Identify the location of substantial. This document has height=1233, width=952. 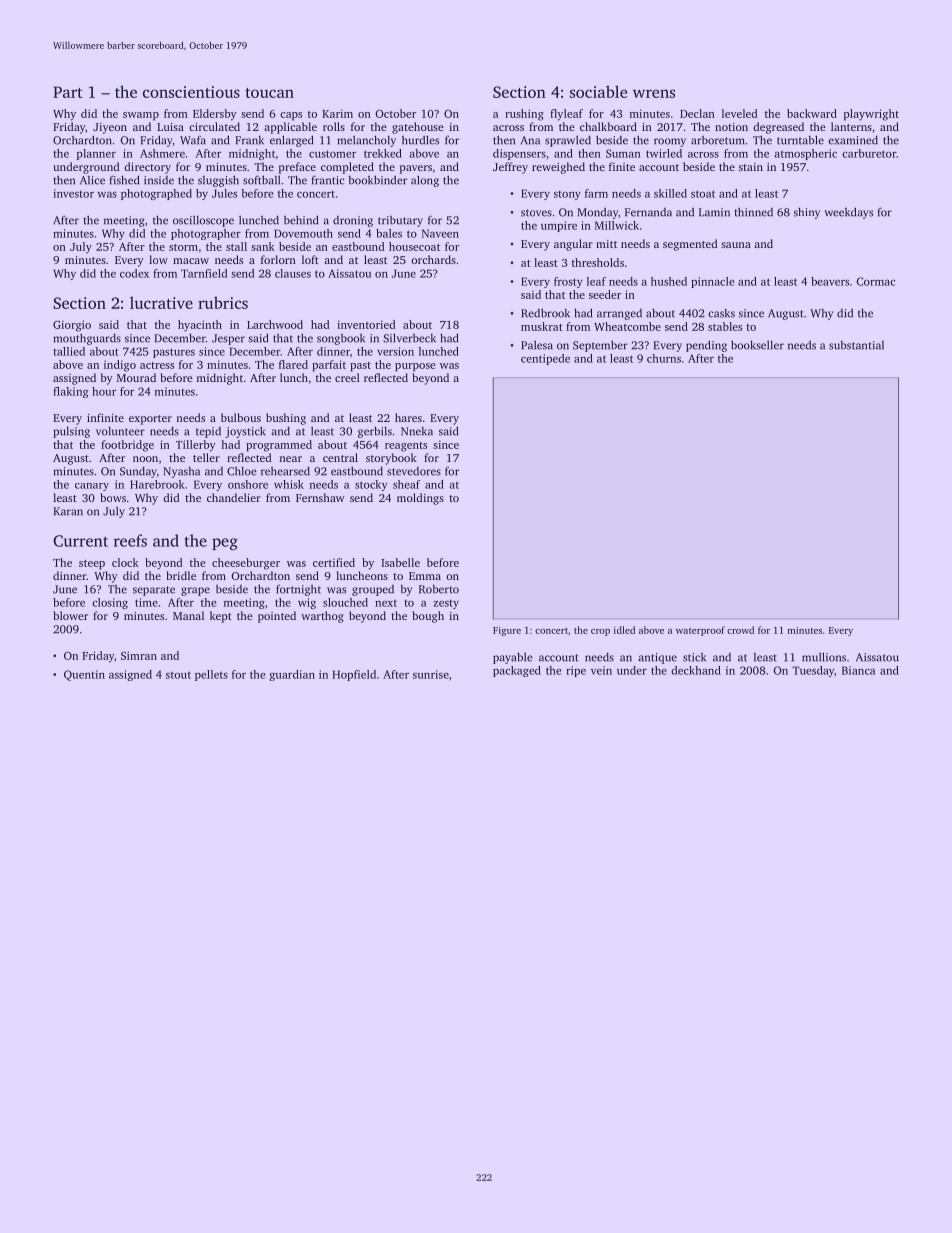
(856, 345).
